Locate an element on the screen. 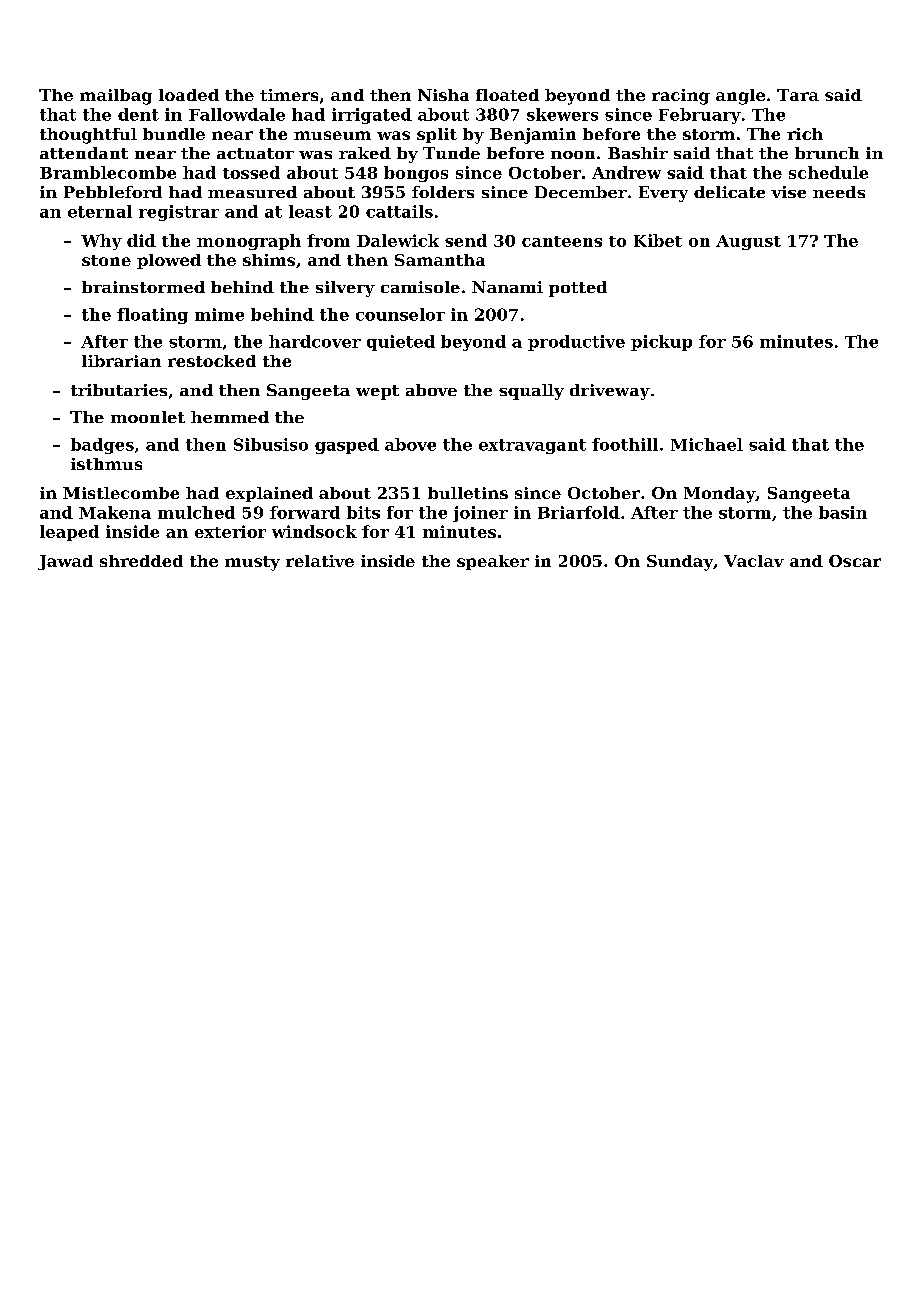  mailbag is located at coordinates (116, 97).
